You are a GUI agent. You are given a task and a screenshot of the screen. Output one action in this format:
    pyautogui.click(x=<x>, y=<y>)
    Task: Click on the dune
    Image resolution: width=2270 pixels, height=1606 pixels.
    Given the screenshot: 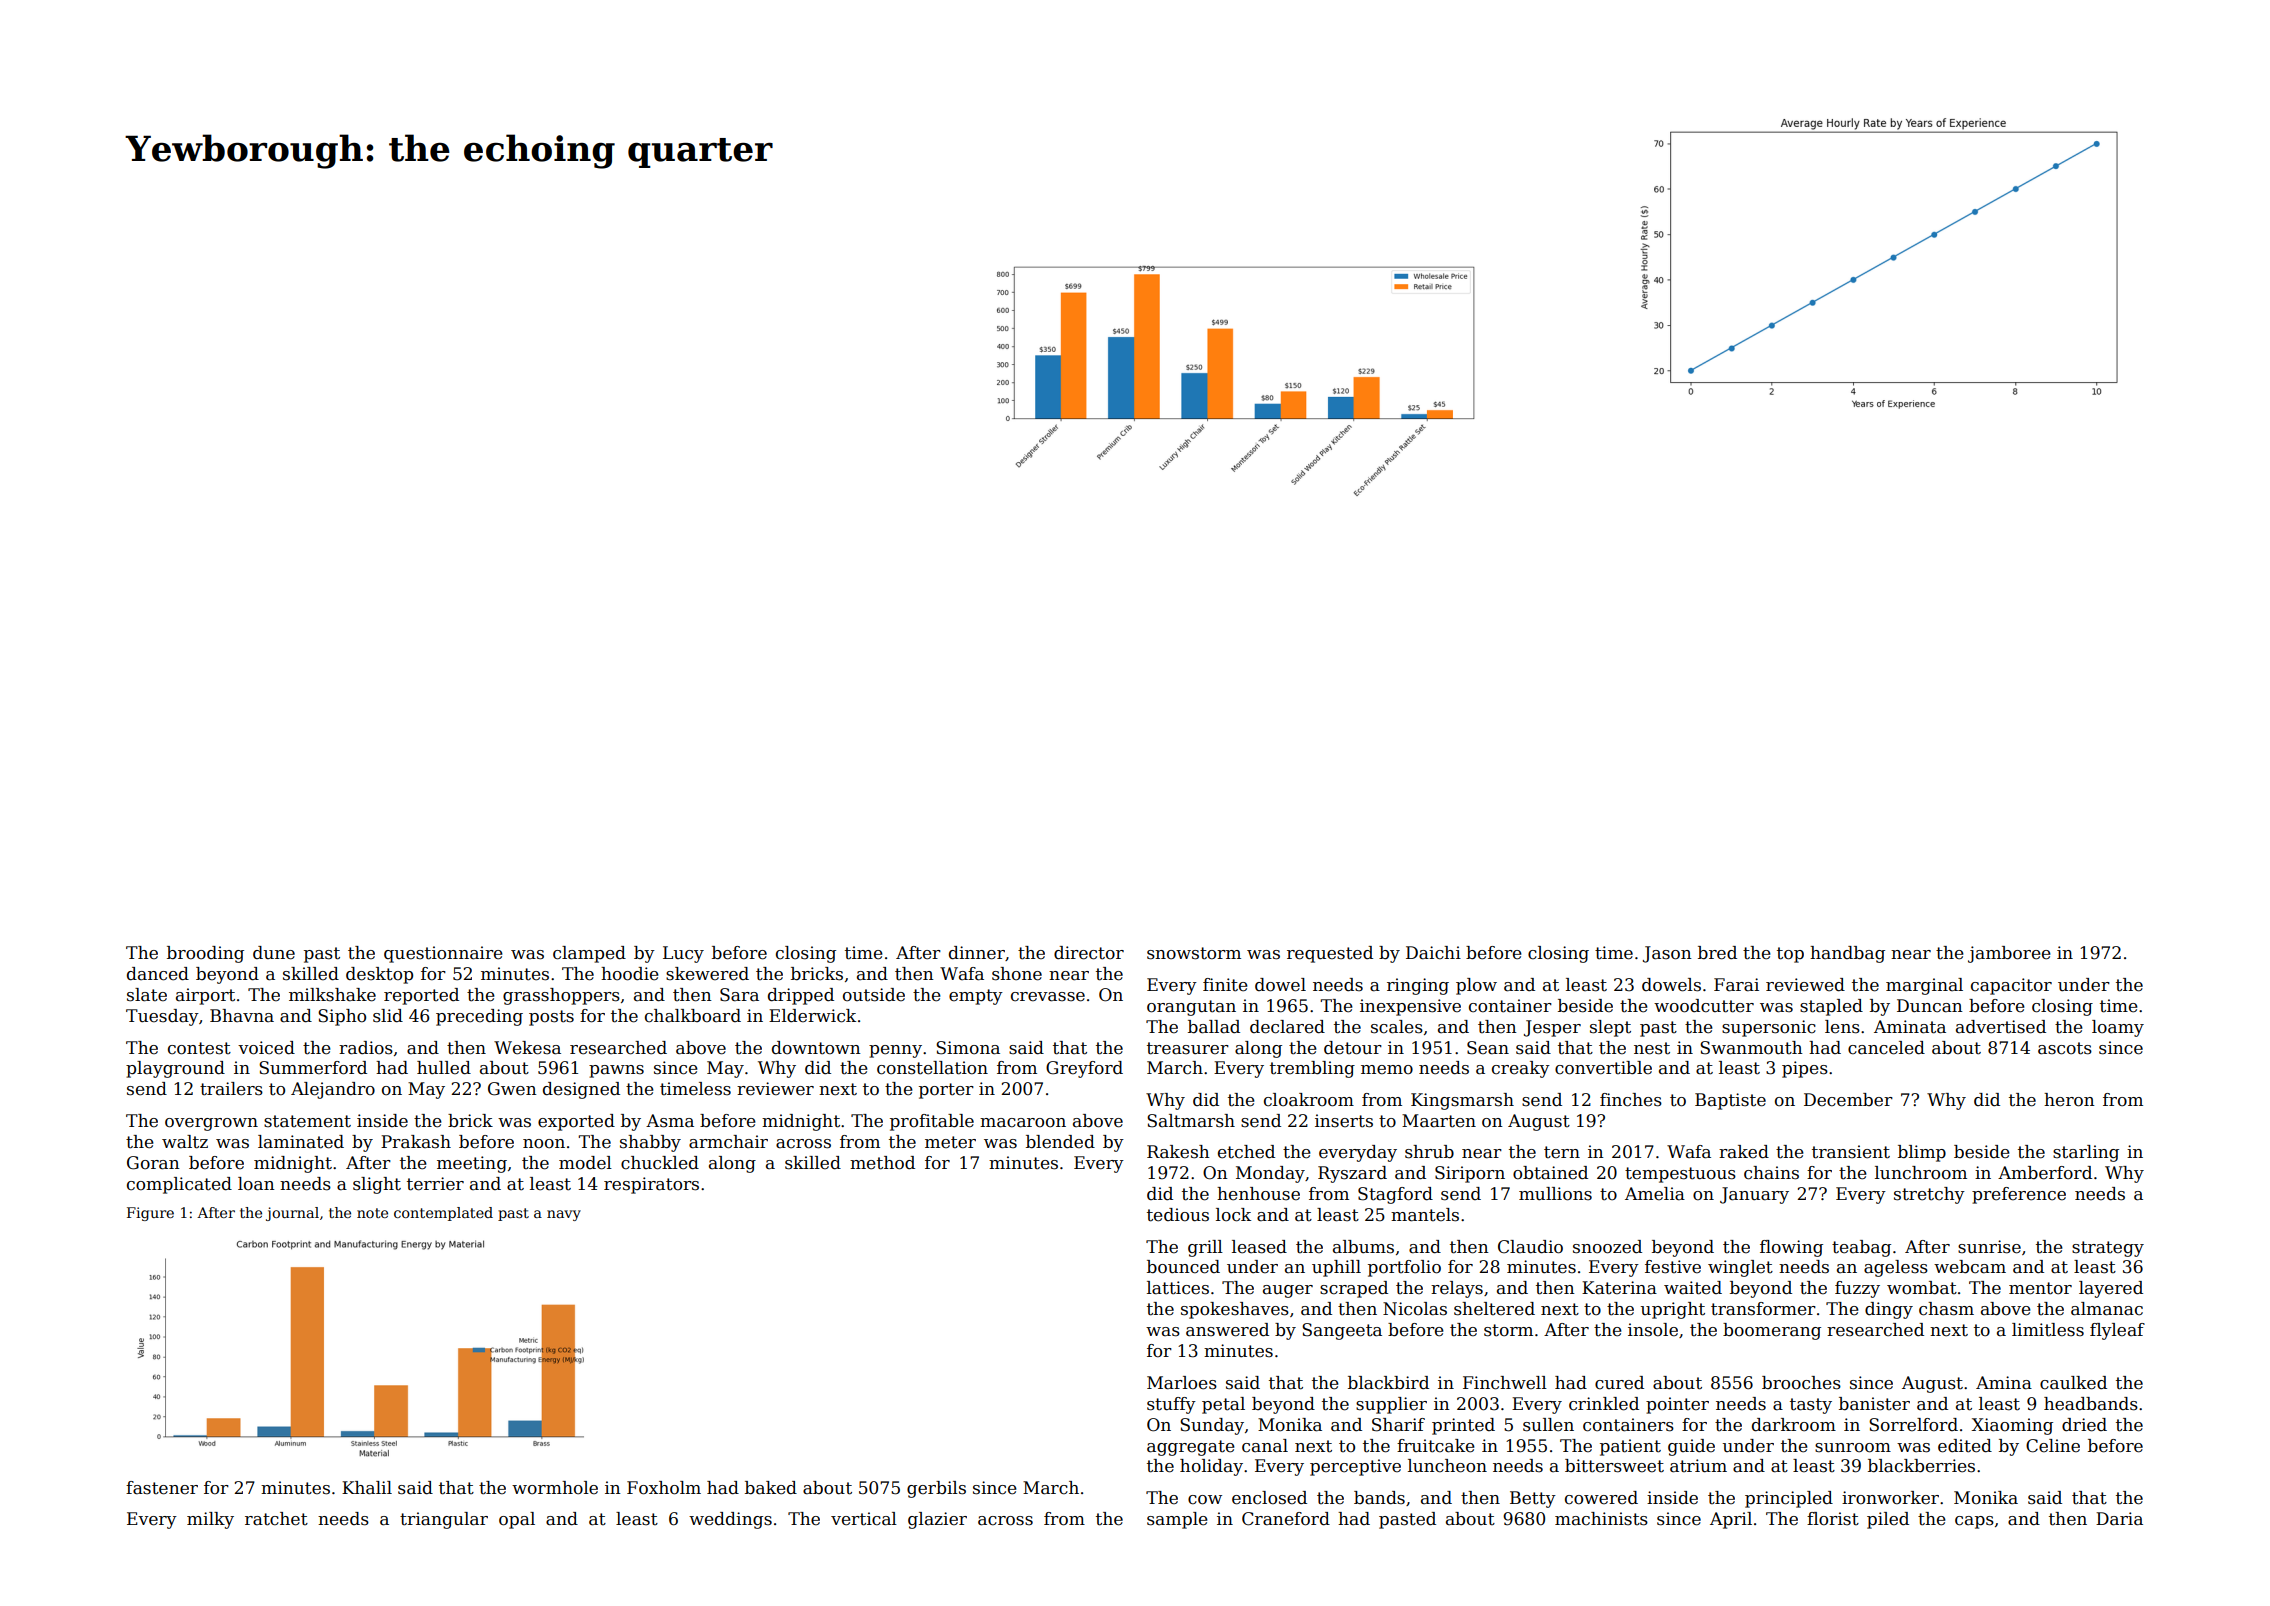 What is the action you would take?
    pyautogui.click(x=274, y=953)
